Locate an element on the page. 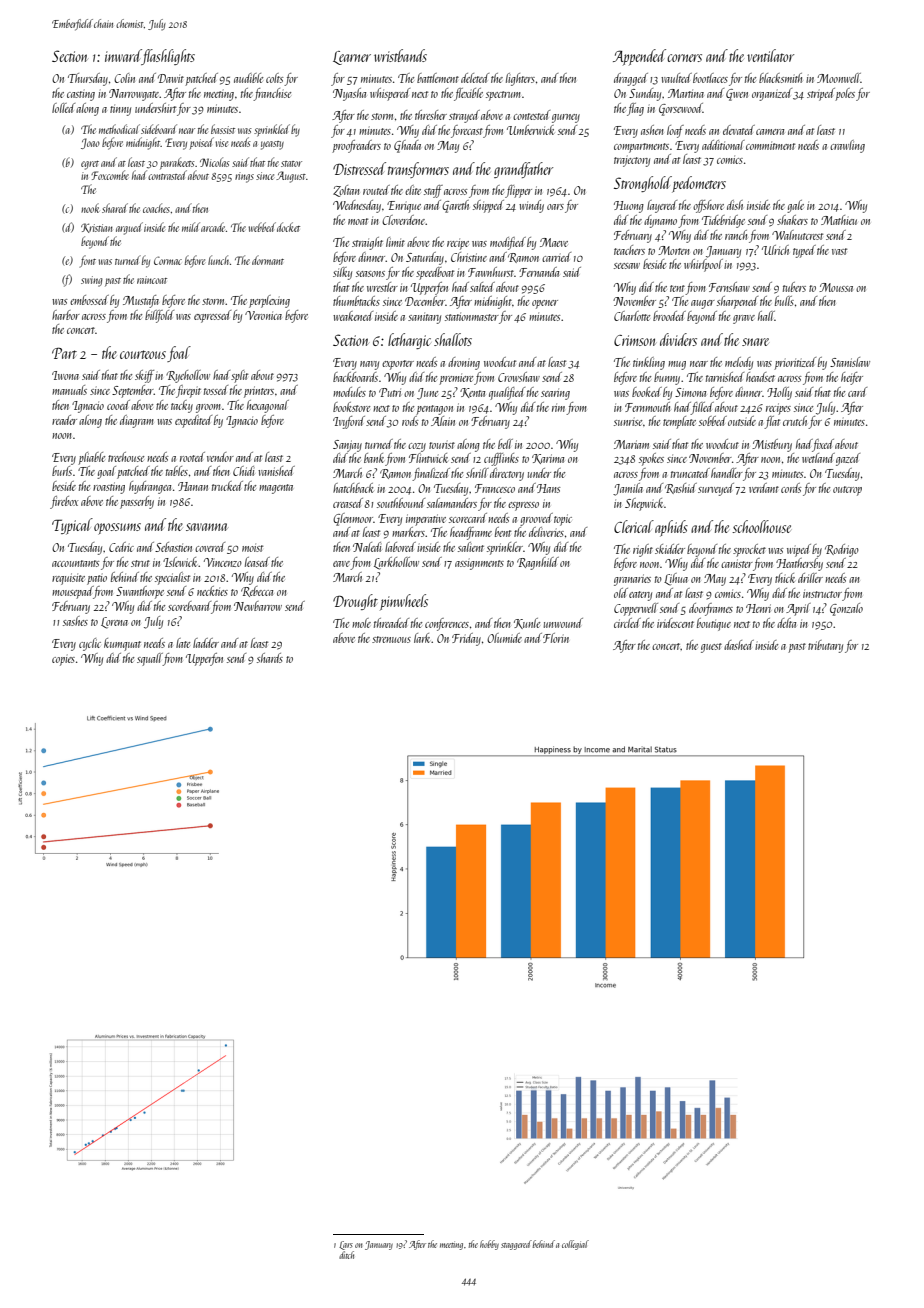  contested is located at coordinates (531, 115).
